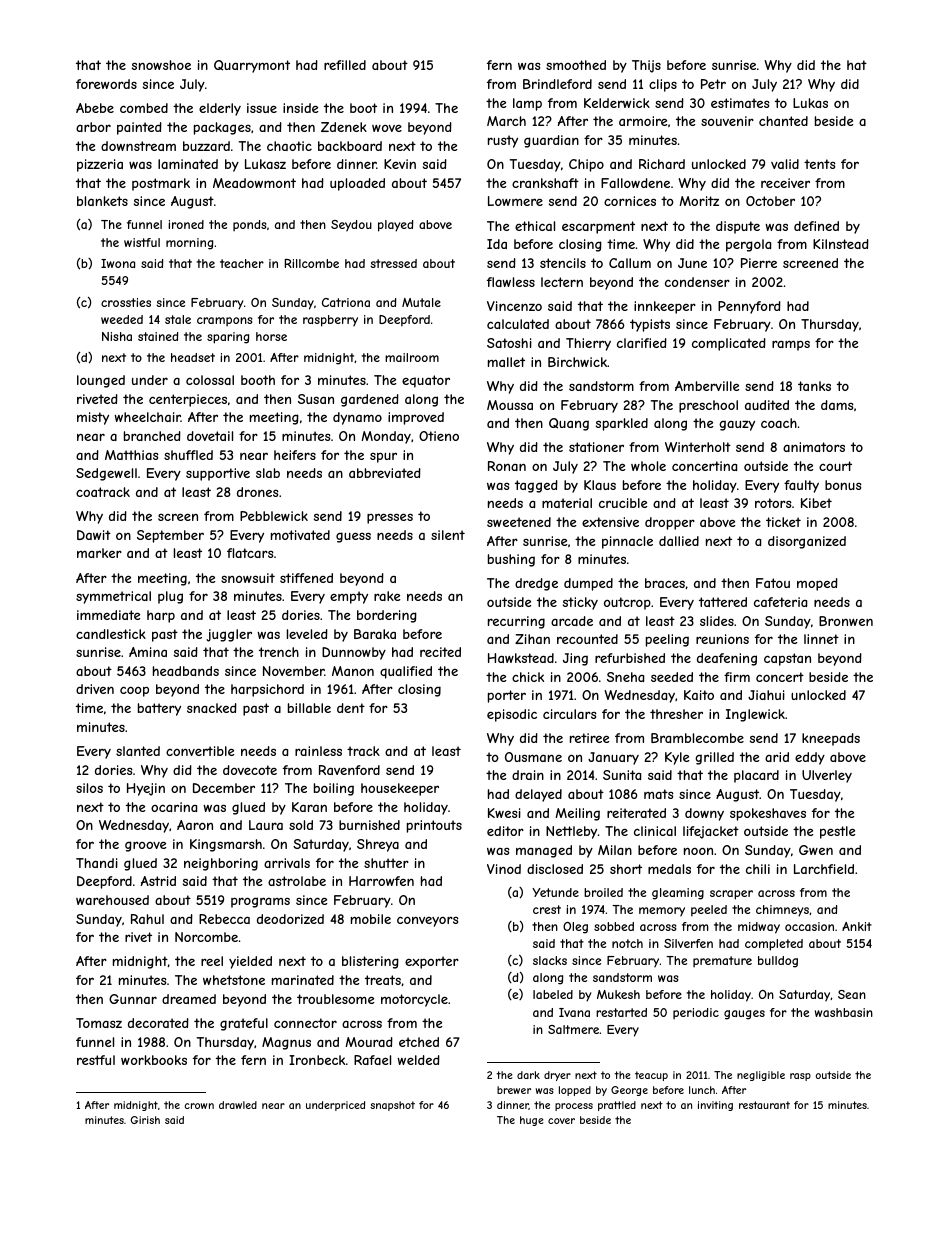 The height and width of the image is (1233, 952). Describe the element at coordinates (254, 183) in the image. I see `Meadowmont` at that location.
